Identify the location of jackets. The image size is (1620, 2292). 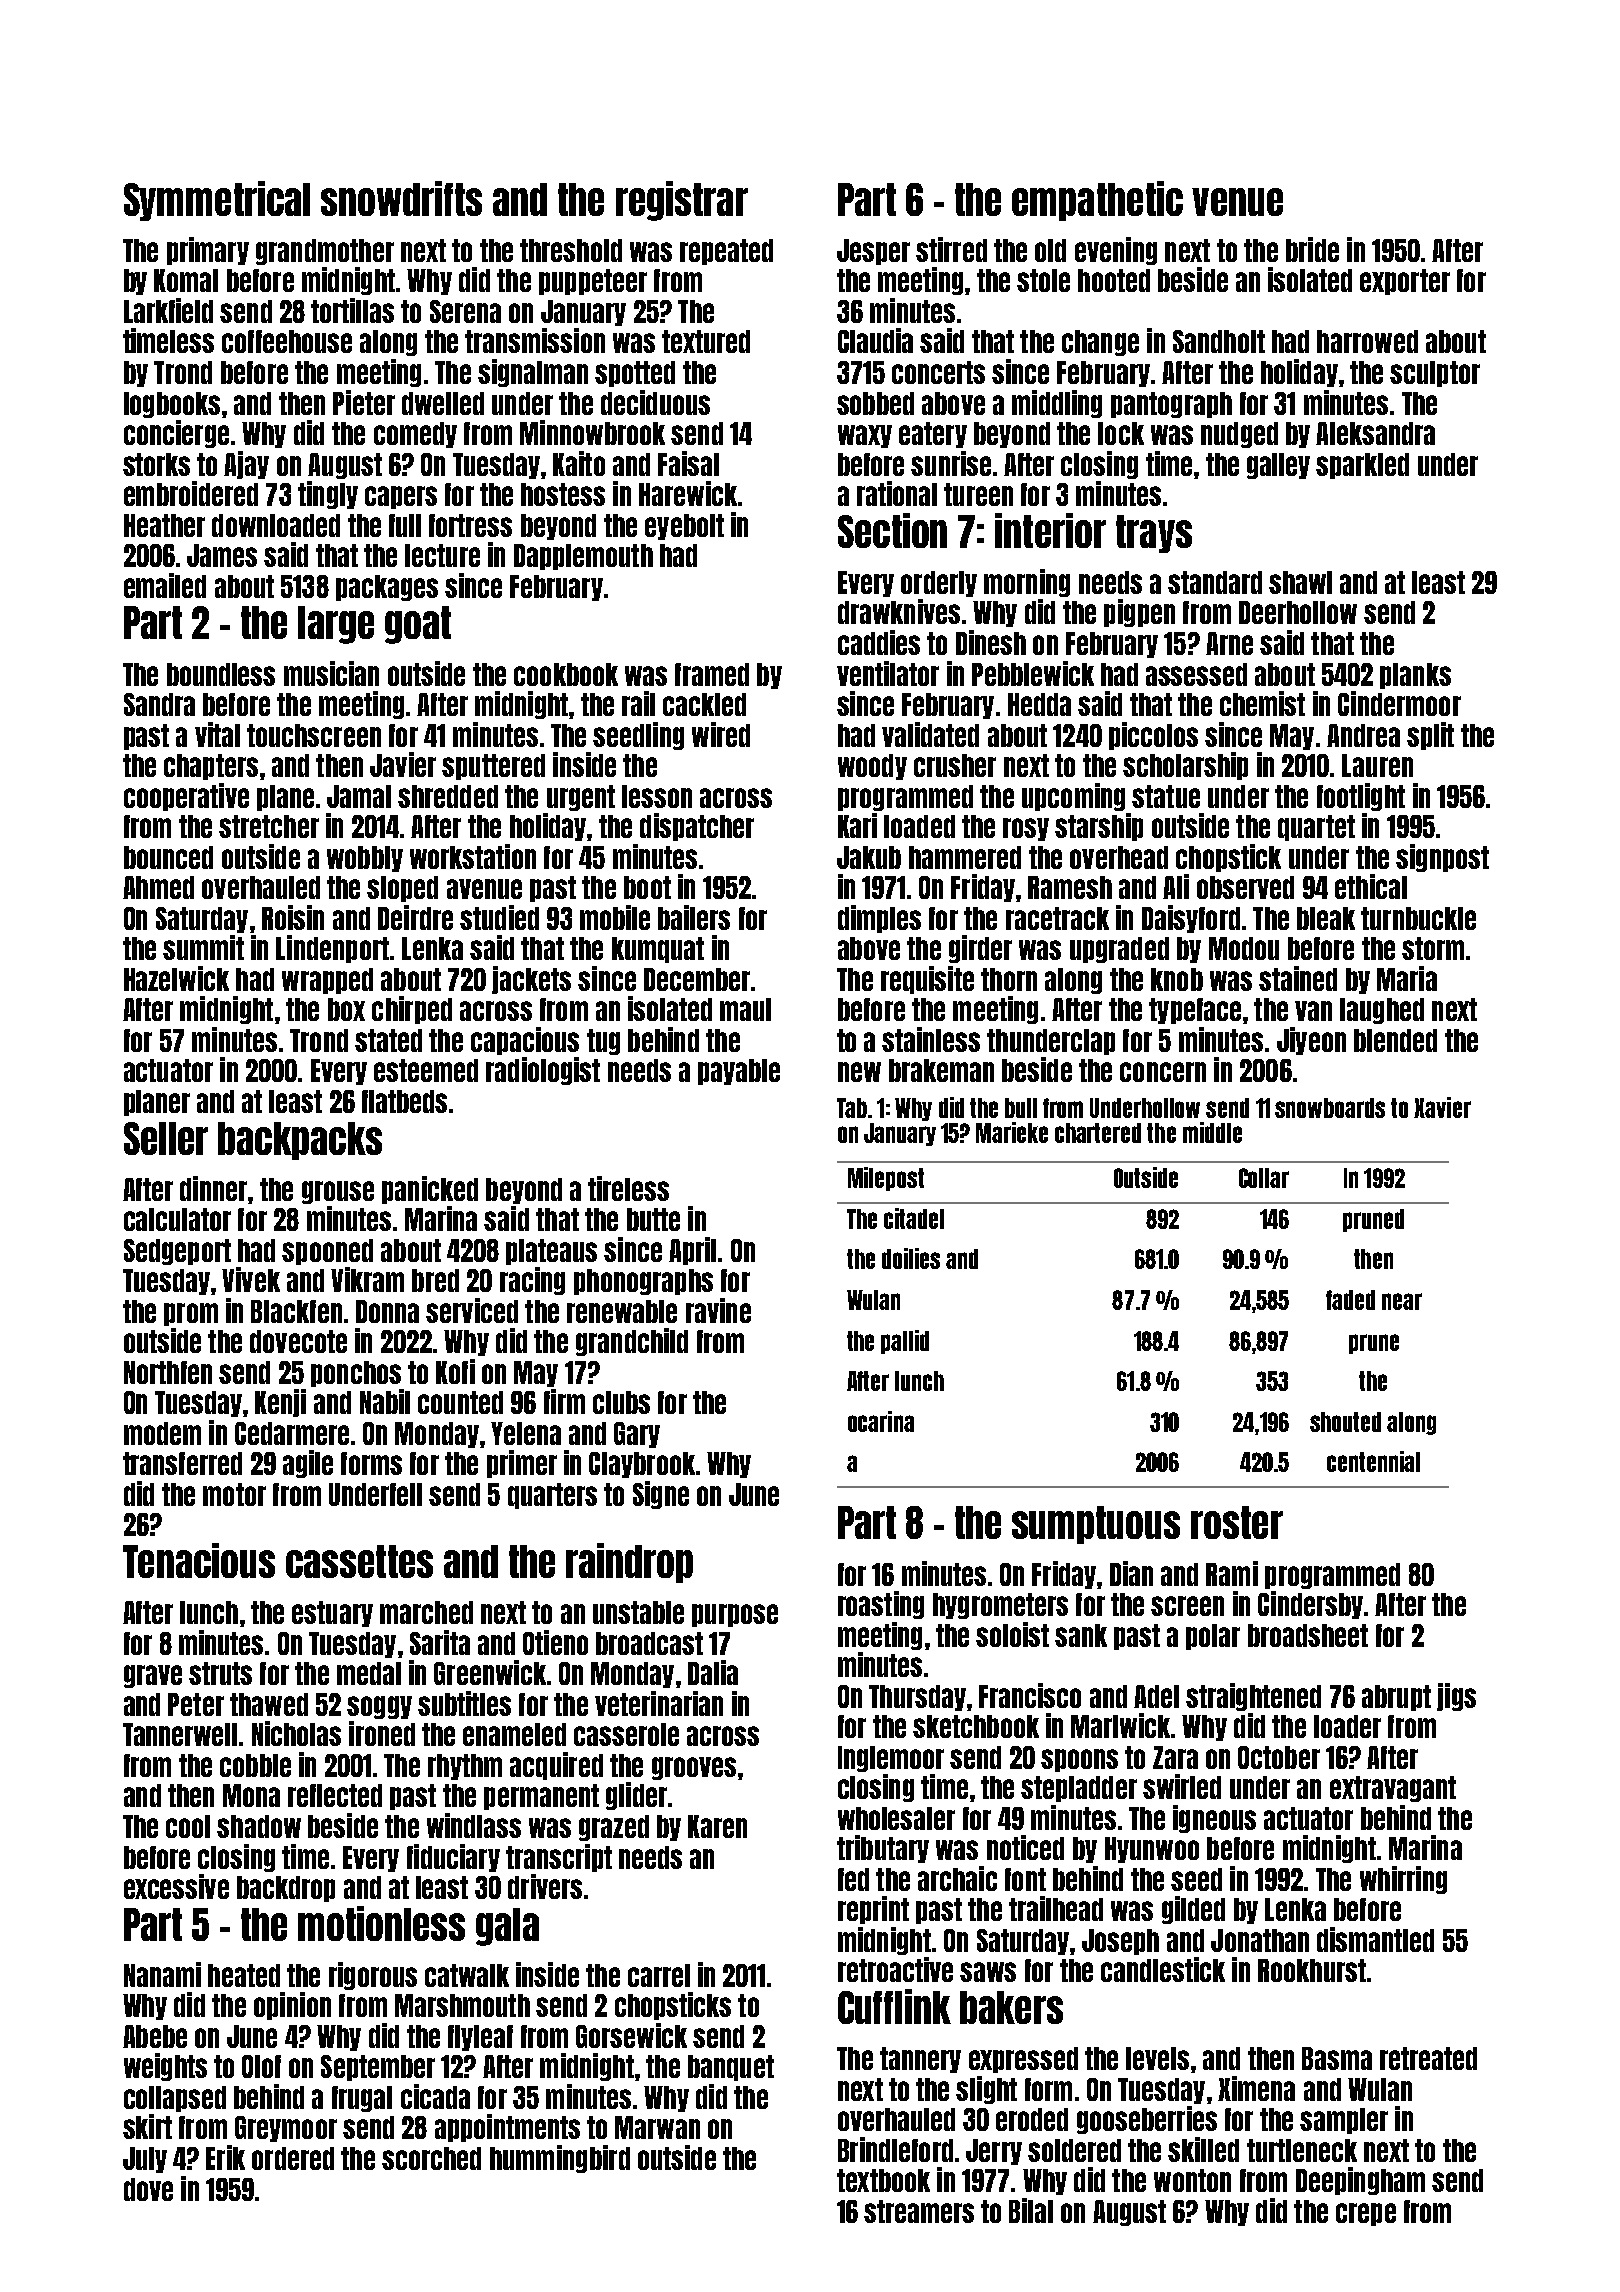
(531, 980).
